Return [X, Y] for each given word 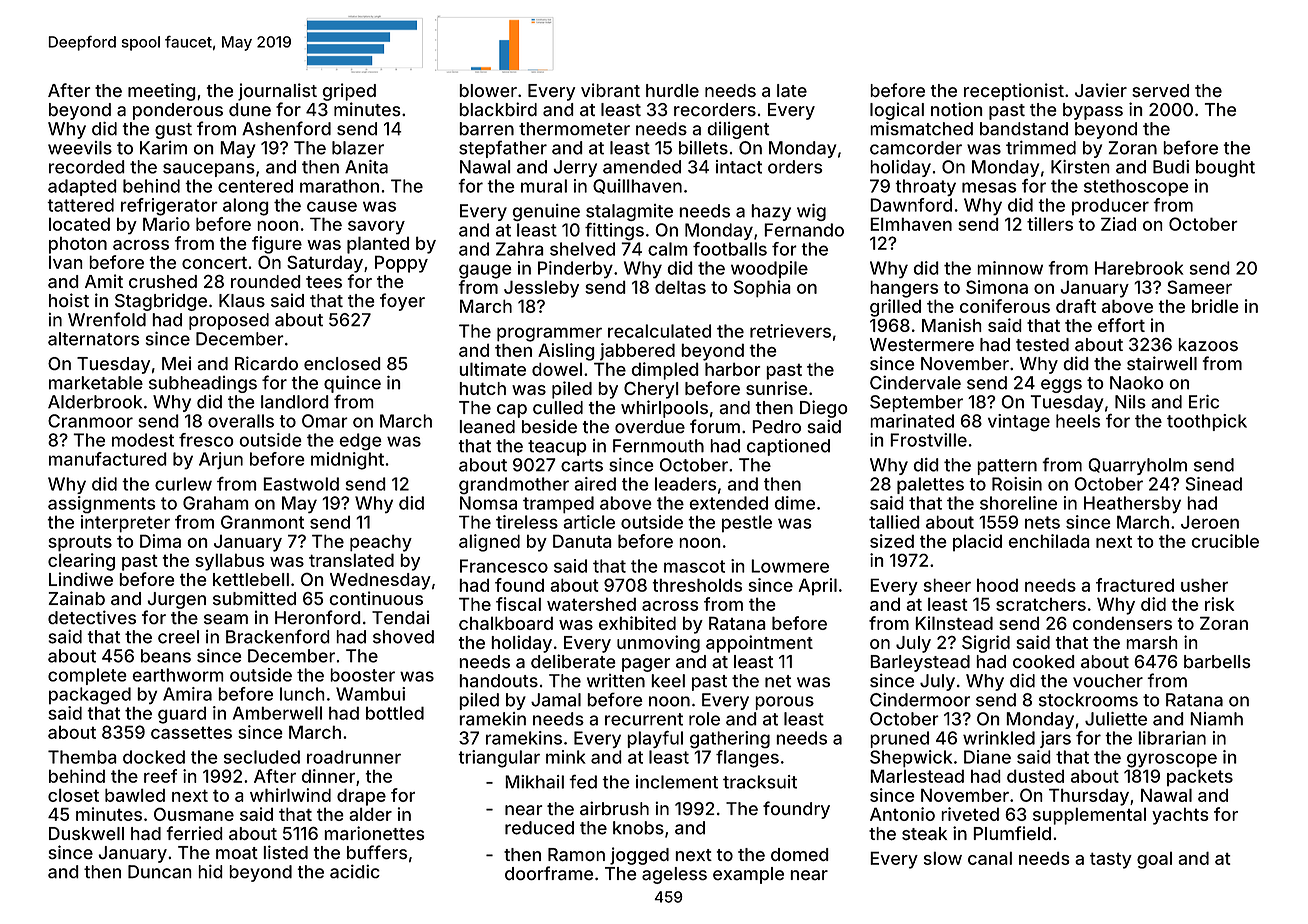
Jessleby [541, 289]
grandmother [514, 485]
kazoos [1208, 344]
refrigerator [169, 207]
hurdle [672, 90]
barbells [1217, 661]
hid [210, 872]
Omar [325, 421]
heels [1078, 421]
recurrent [644, 719]
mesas [989, 187]
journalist [277, 92]
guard [182, 715]
